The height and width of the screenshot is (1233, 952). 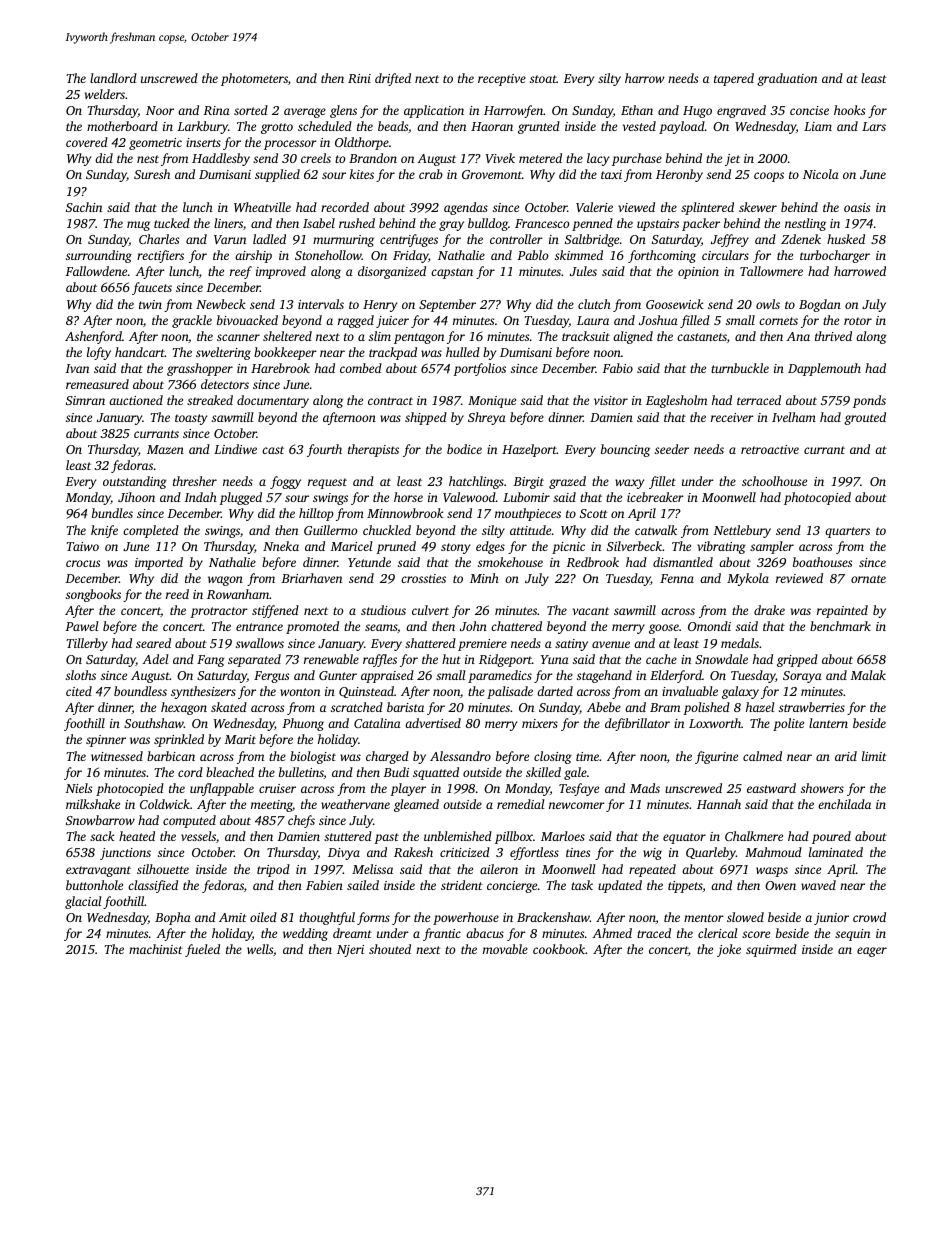 What do you see at coordinates (578, 852) in the screenshot?
I see `tines` at bounding box center [578, 852].
